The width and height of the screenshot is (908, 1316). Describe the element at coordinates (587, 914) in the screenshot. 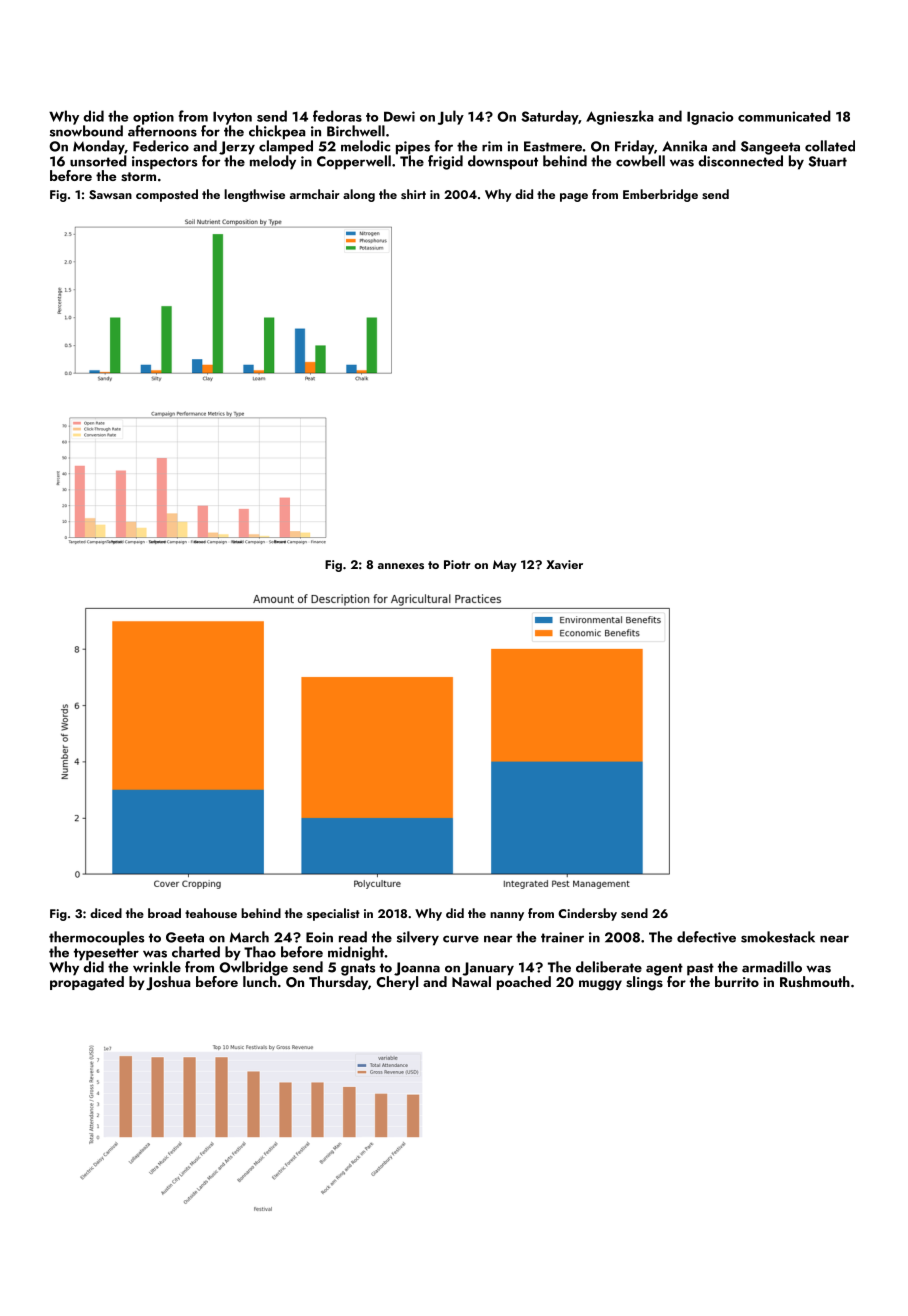

I see `Cindersby` at that location.
